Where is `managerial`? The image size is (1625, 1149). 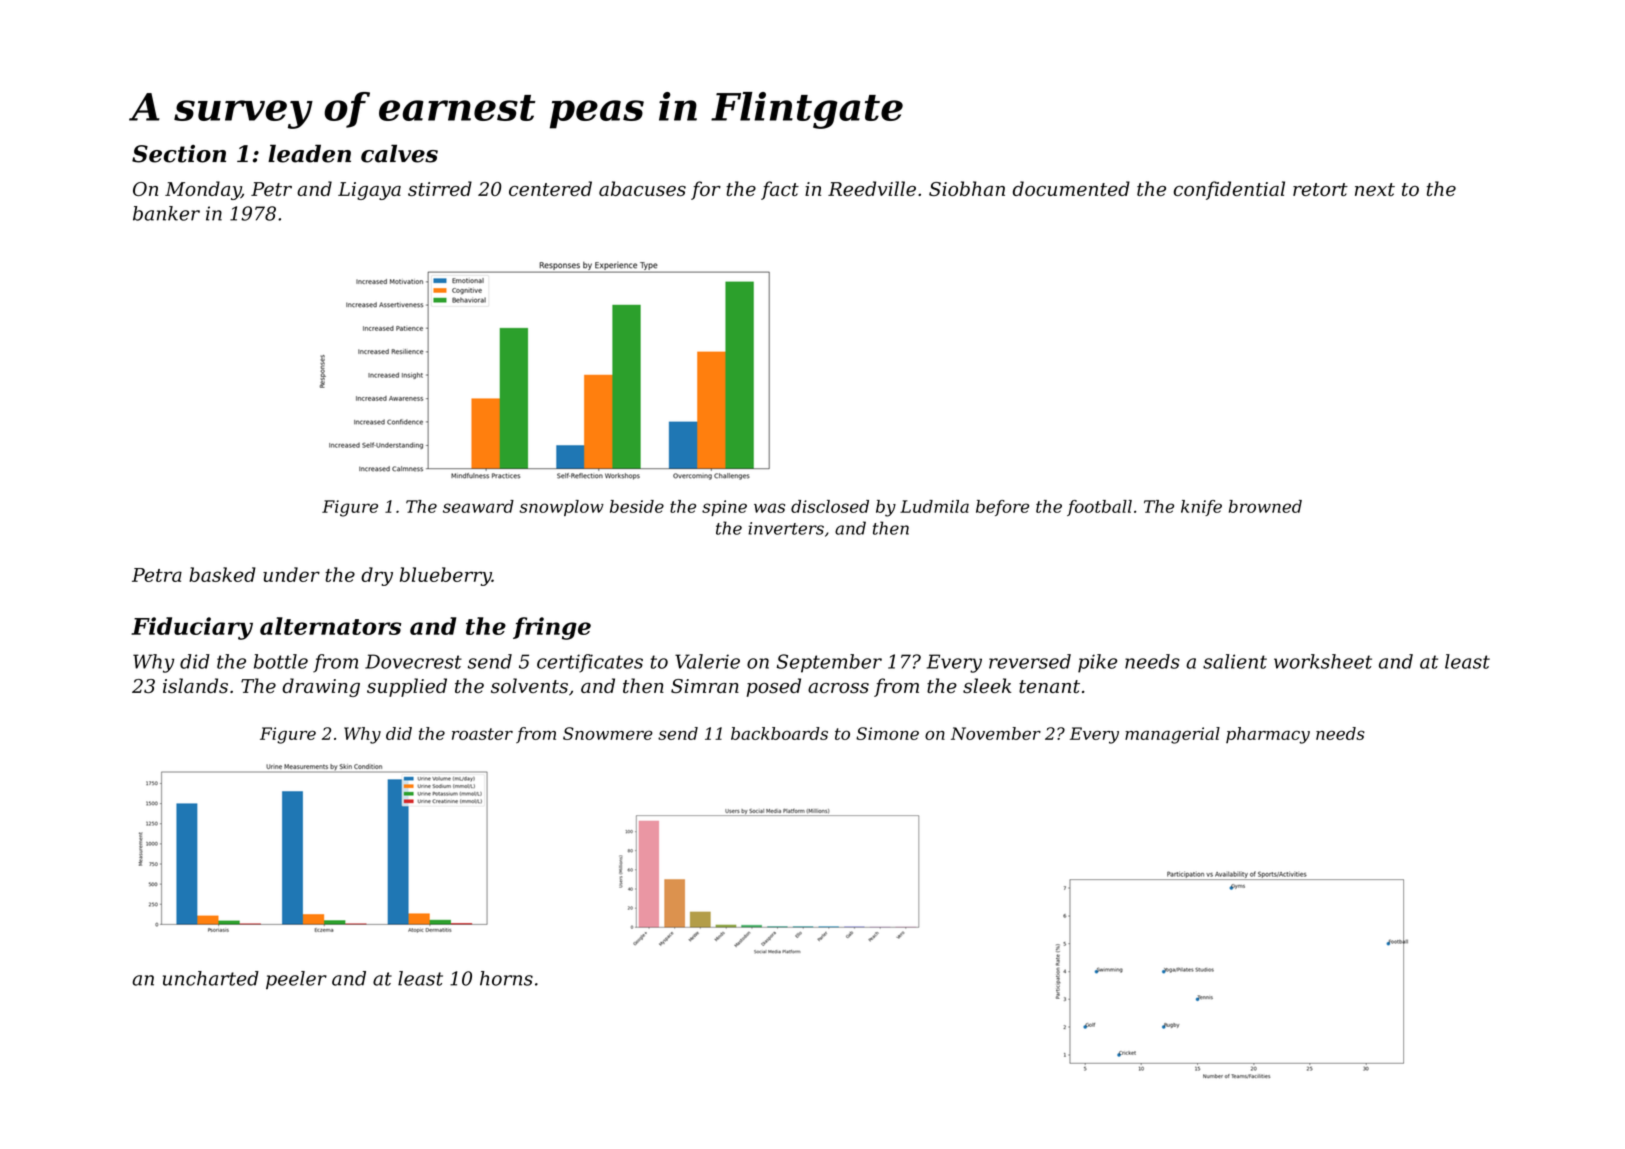 managerial is located at coordinates (1172, 735).
